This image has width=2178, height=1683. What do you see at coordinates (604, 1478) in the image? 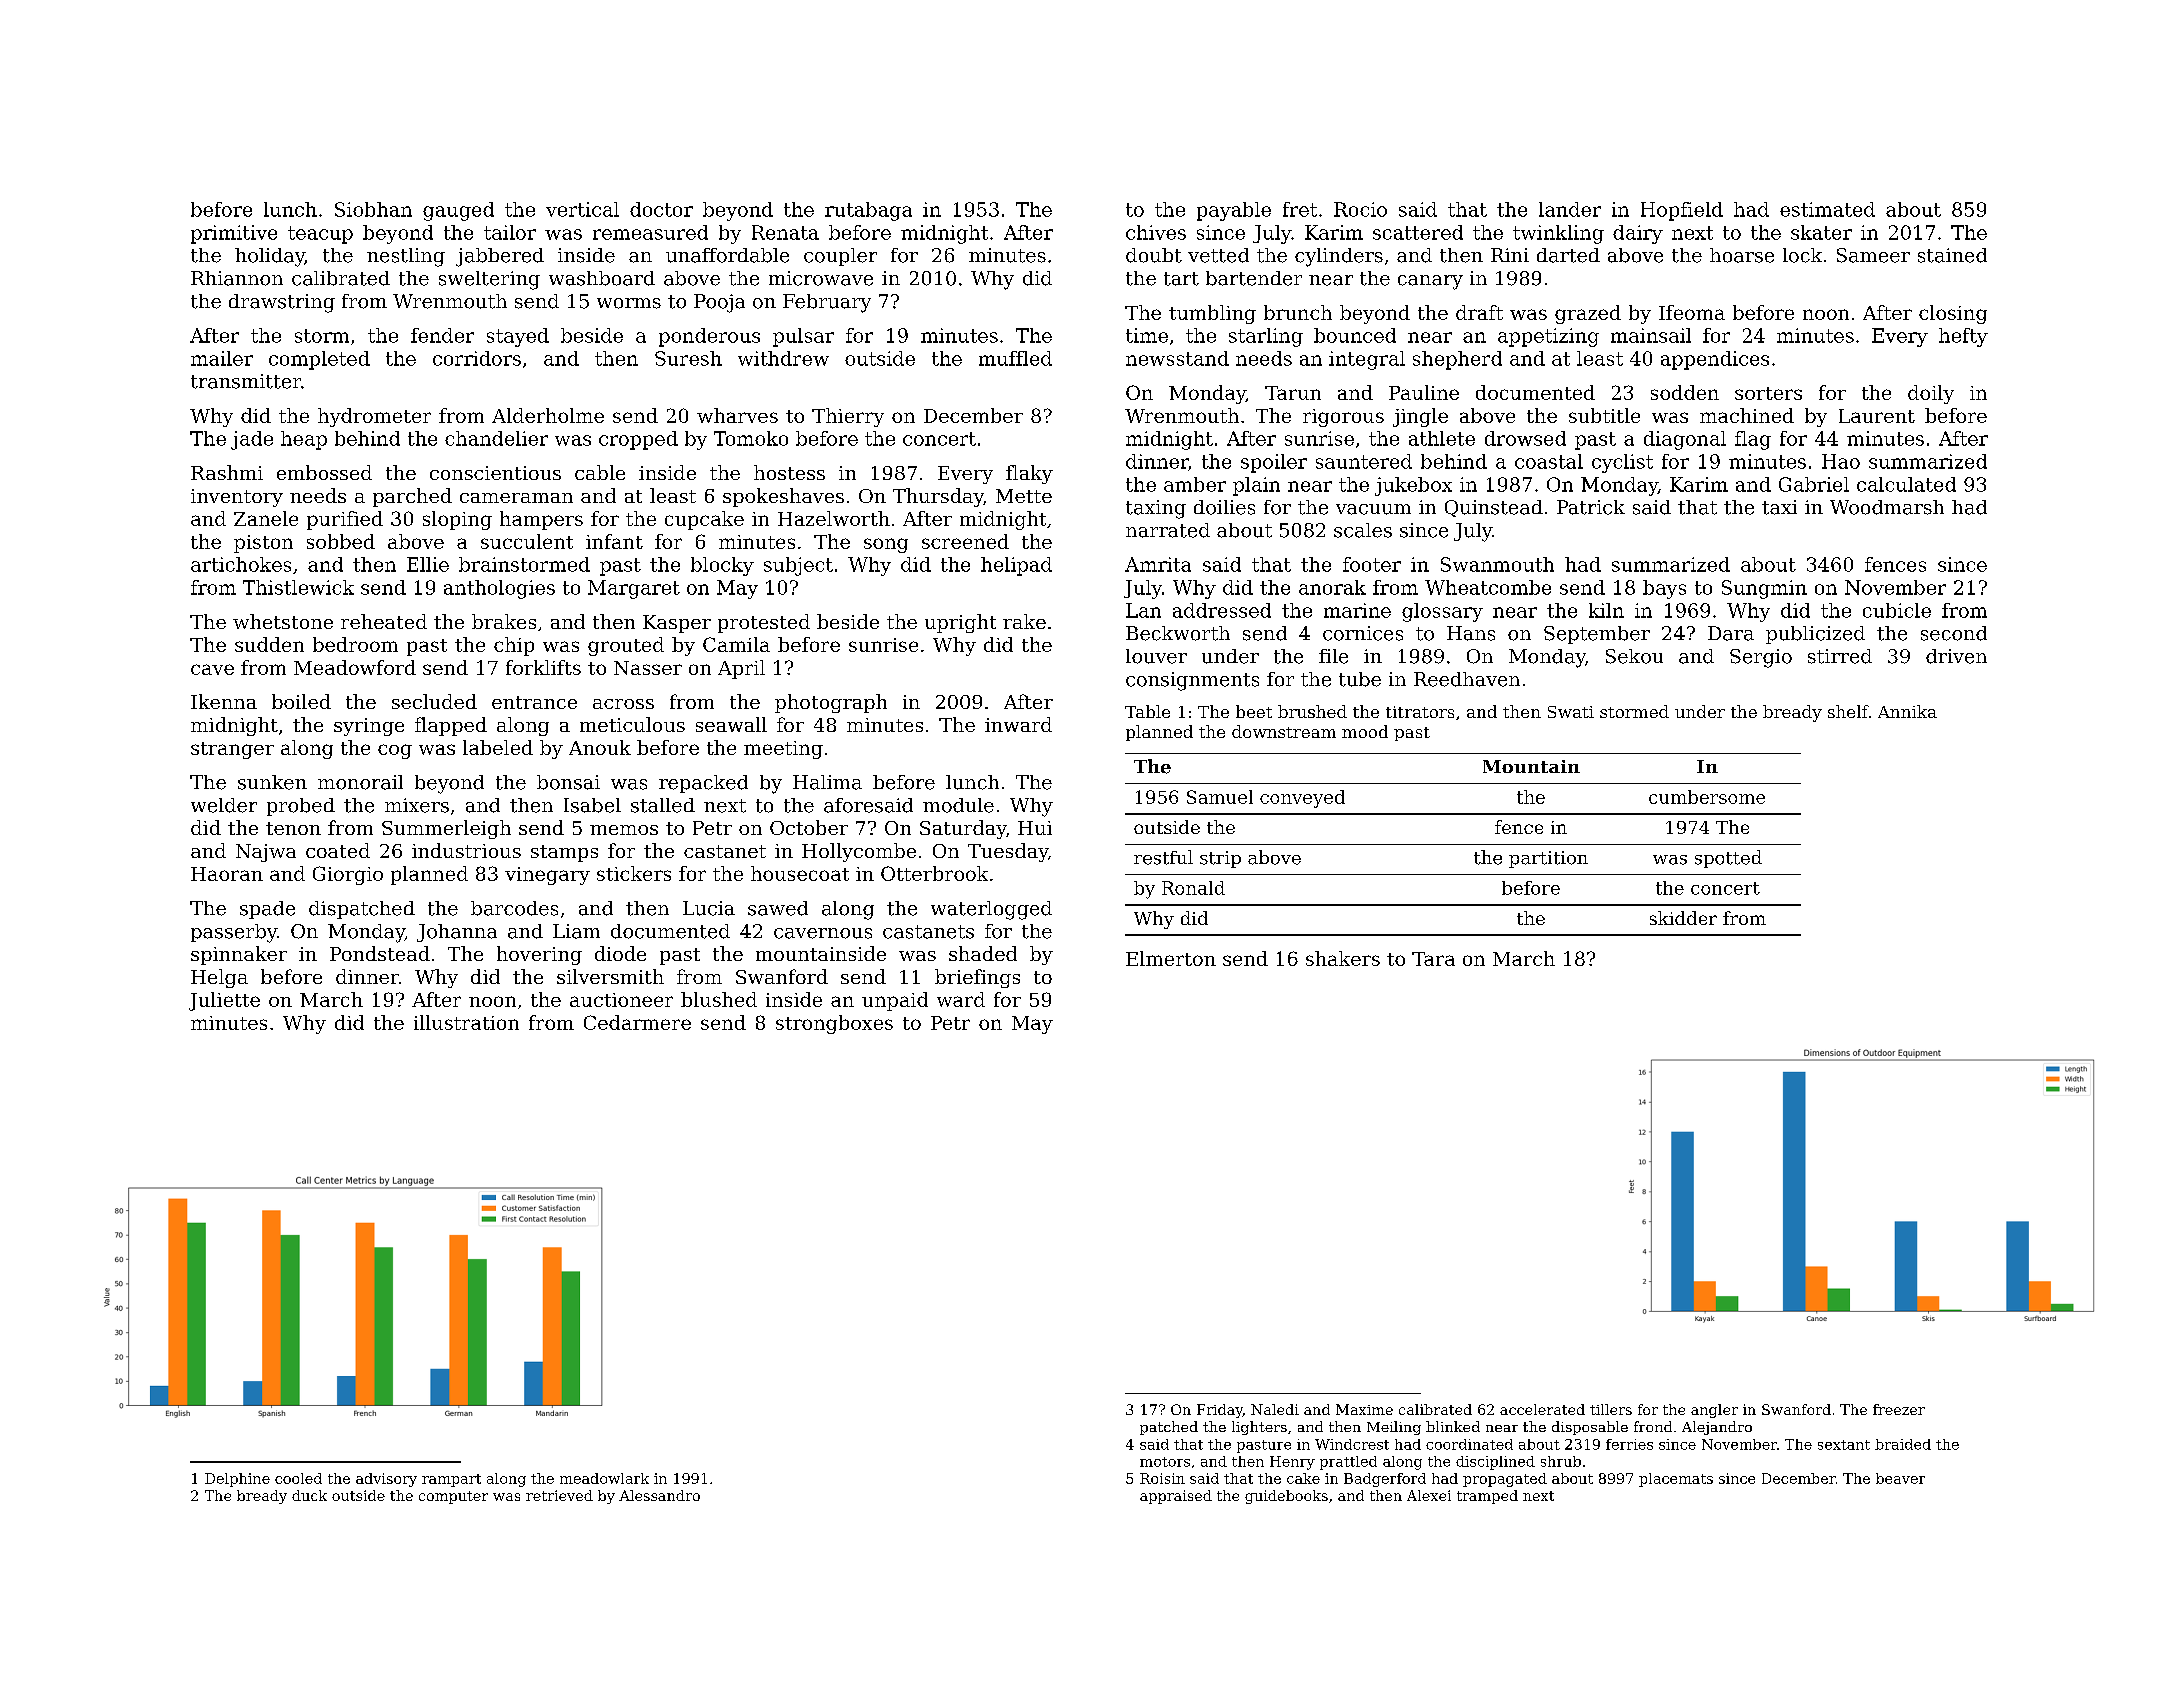
I see `meadowlark` at bounding box center [604, 1478].
